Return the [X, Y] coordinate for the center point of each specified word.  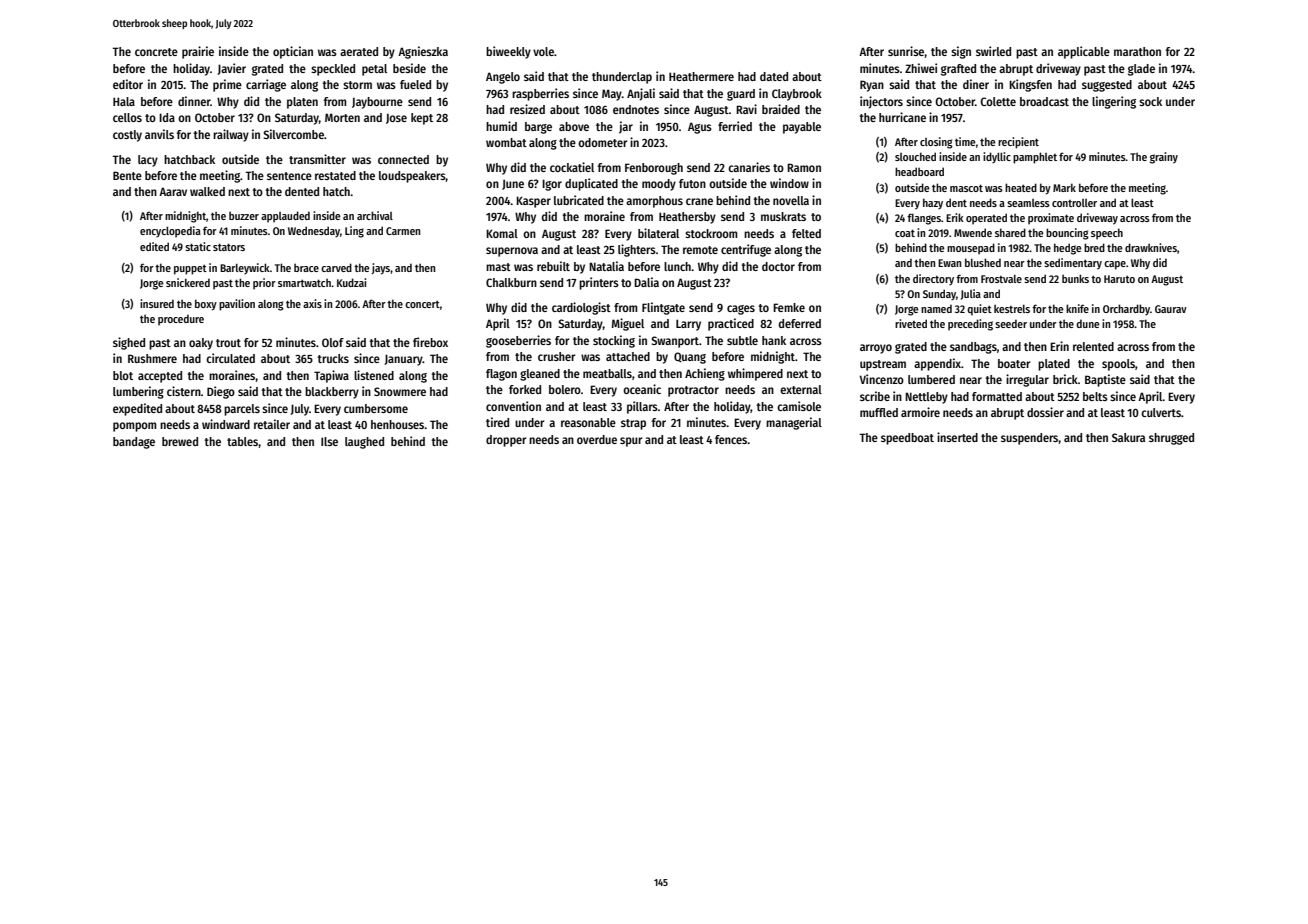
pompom [135, 427]
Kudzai [351, 282]
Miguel [628, 324]
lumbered [931, 379]
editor [128, 84]
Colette [998, 101]
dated [774, 76]
